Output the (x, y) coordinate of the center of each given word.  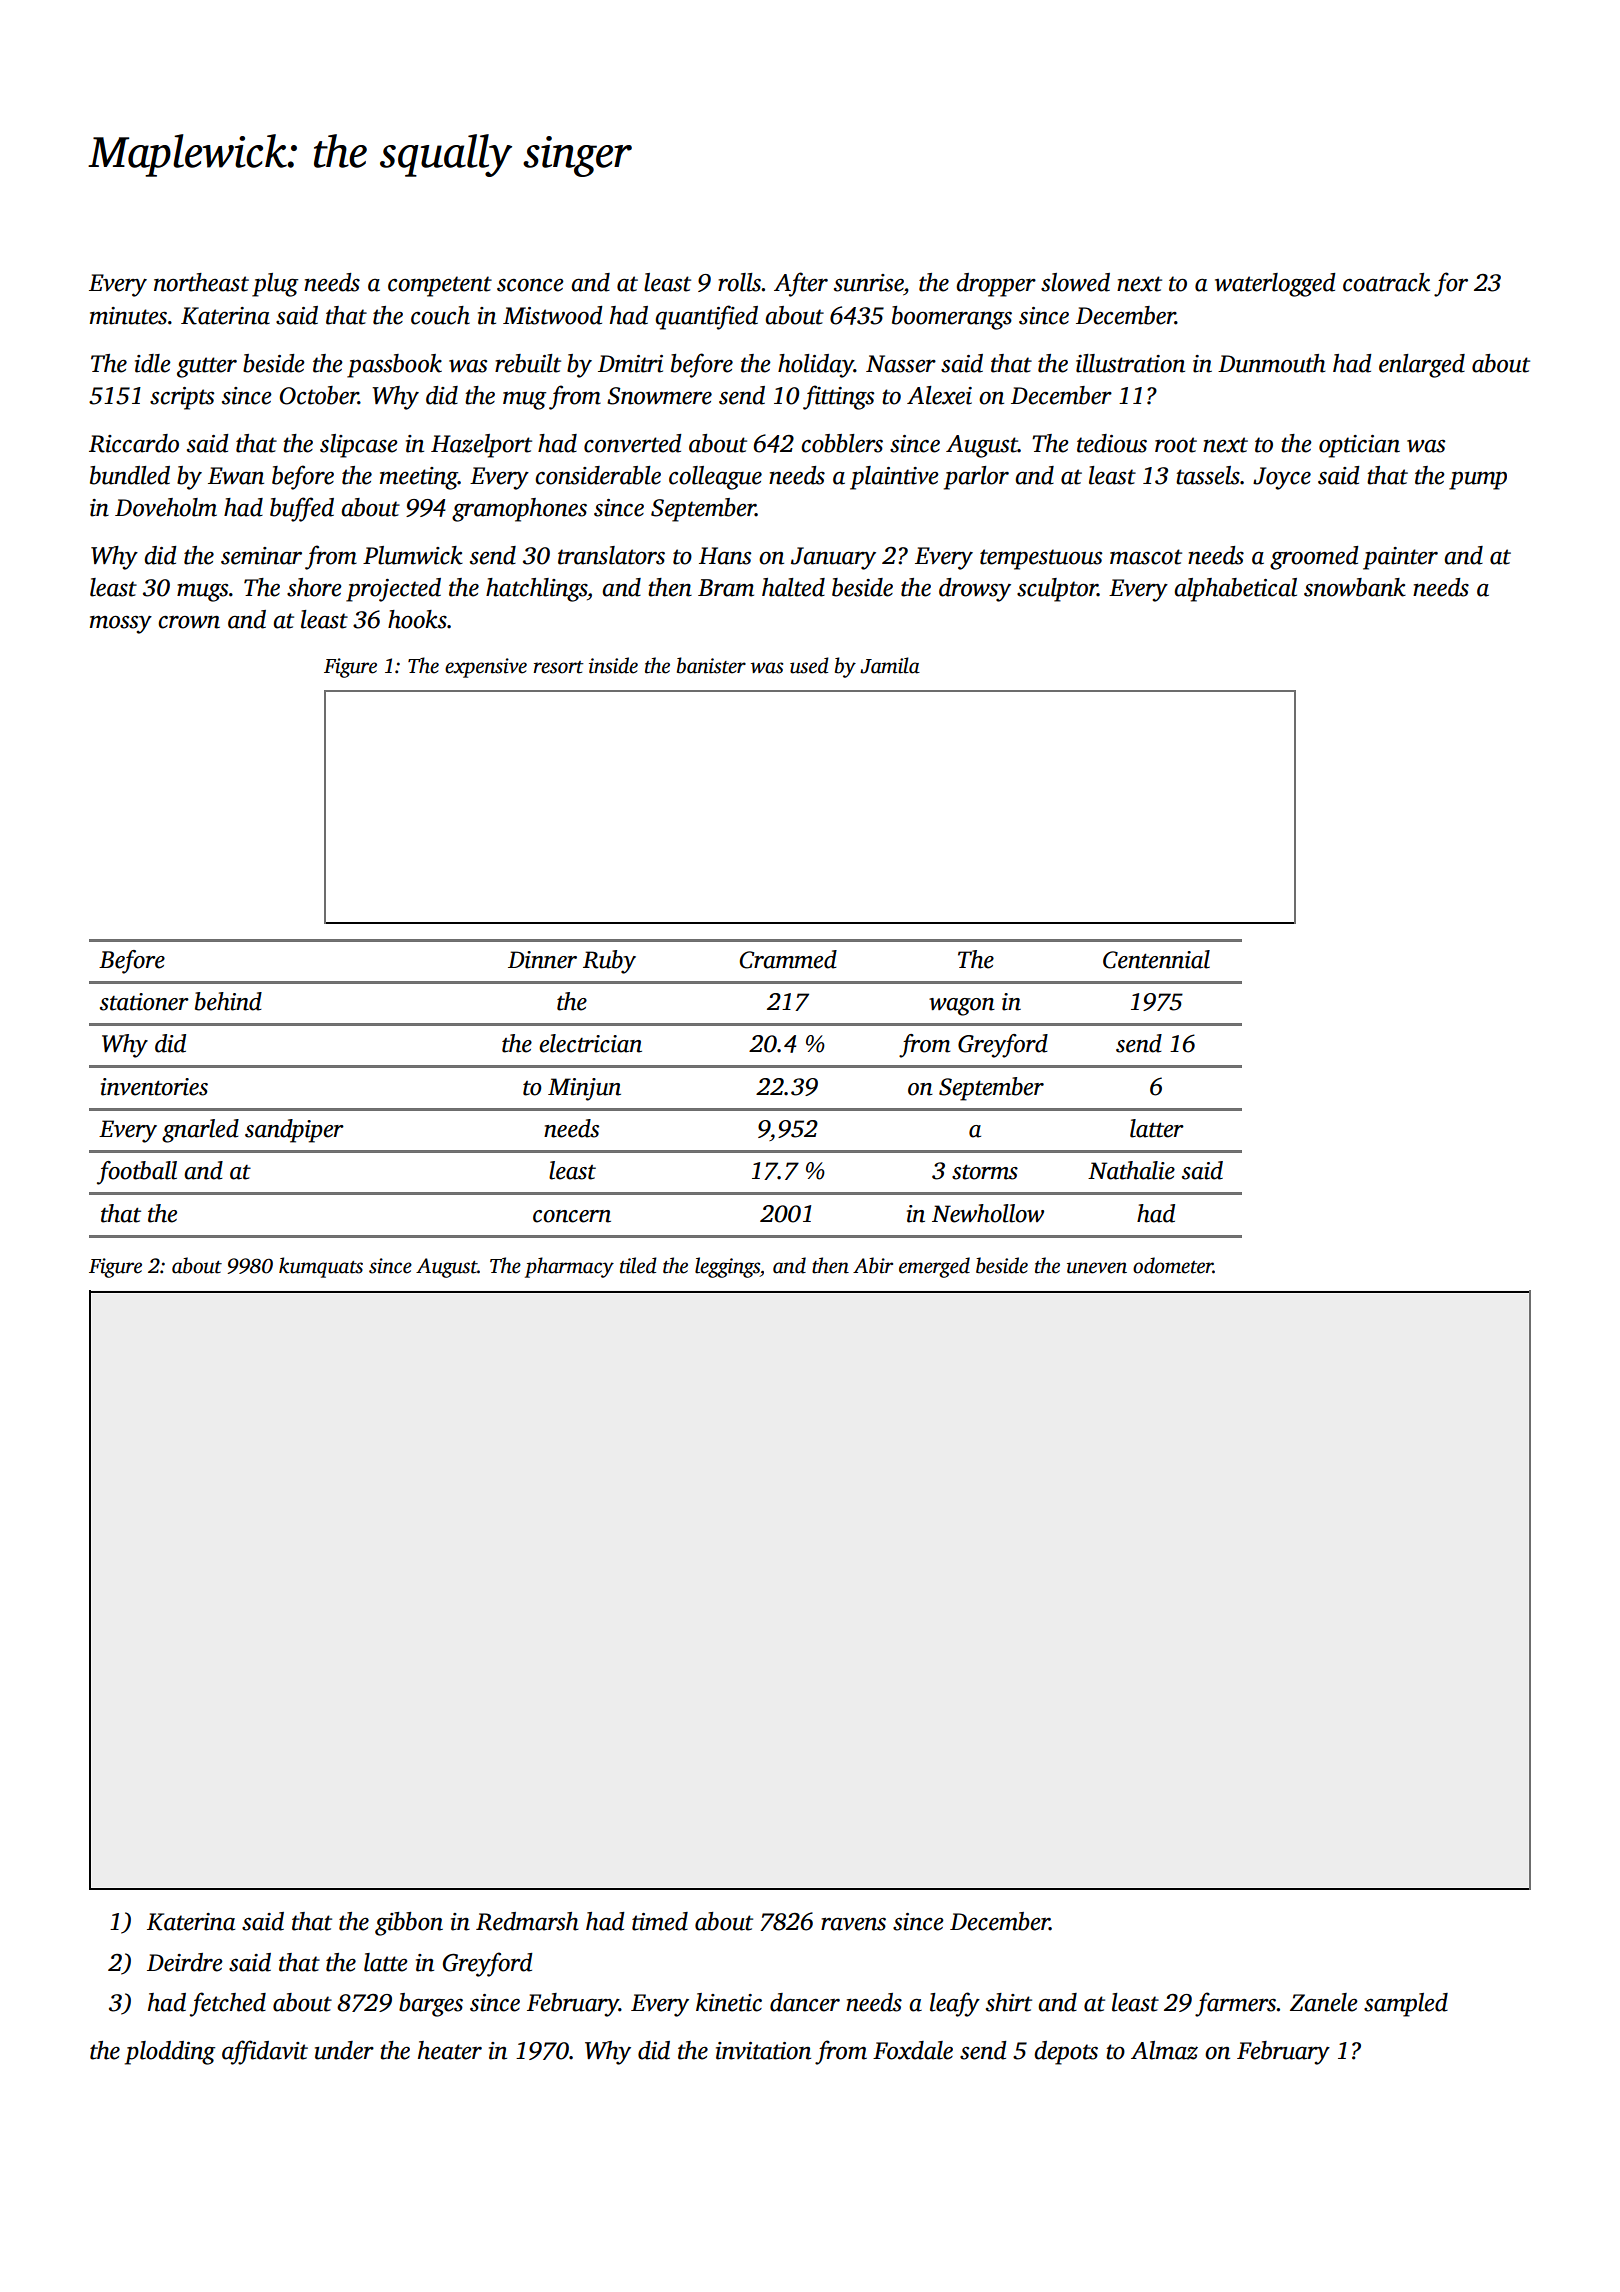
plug (275, 285)
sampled (1406, 2005)
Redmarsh (527, 1921)
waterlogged (1275, 285)
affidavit (265, 2052)
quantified (706, 317)
